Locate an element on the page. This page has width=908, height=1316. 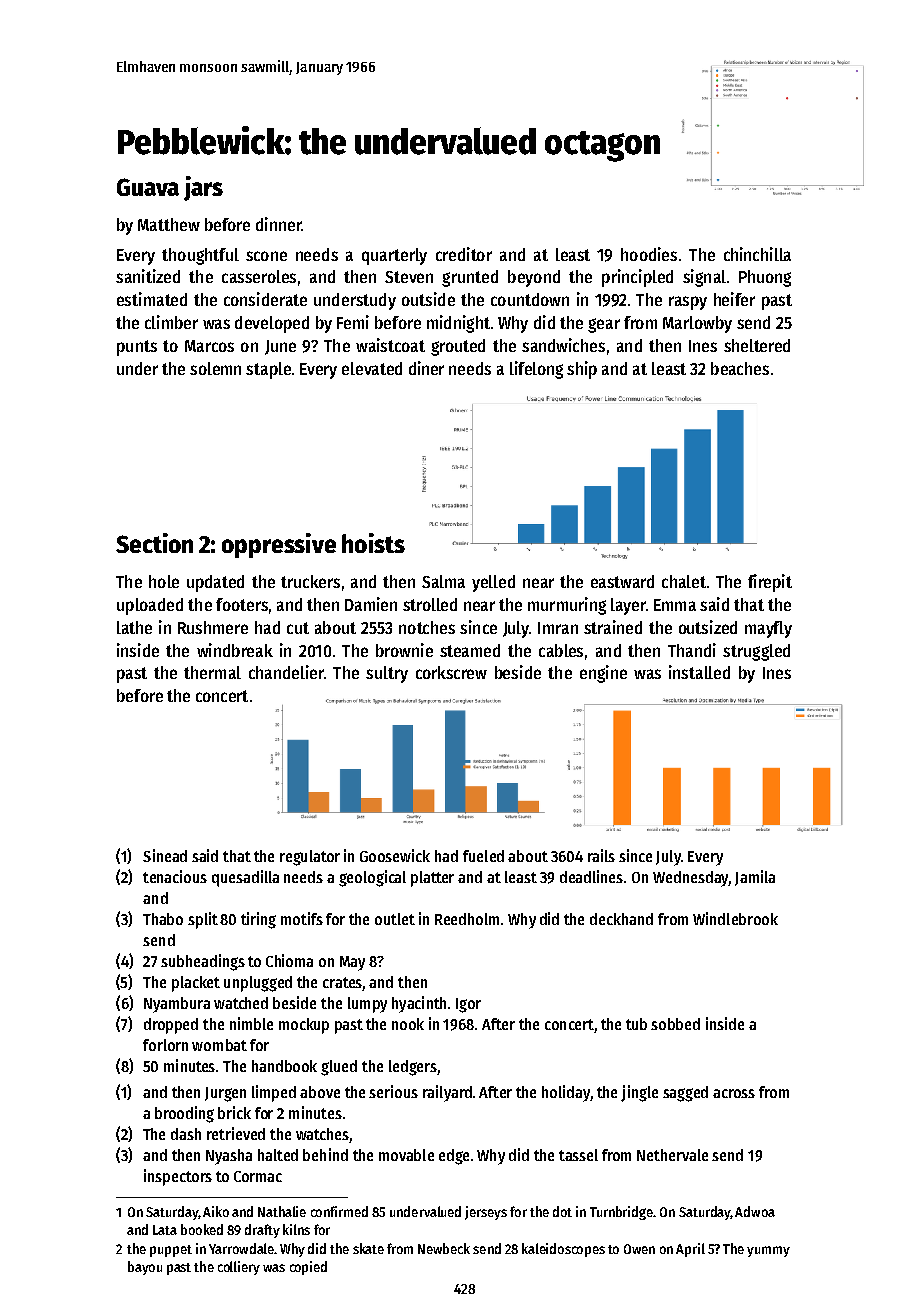
jars is located at coordinates (203, 188).
